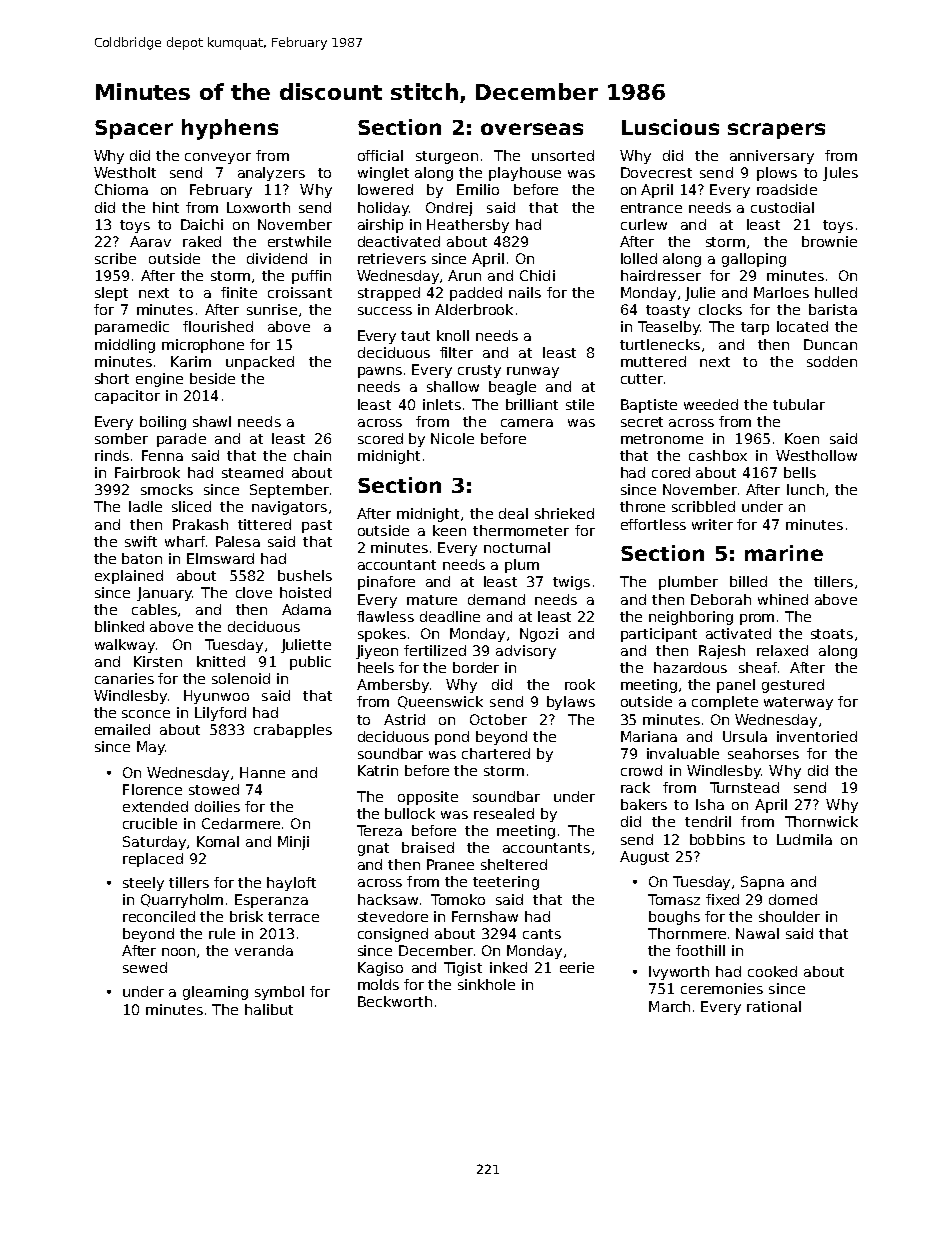 The width and height of the screenshot is (952, 1233). What do you see at coordinates (642, 506) in the screenshot?
I see `throne` at bounding box center [642, 506].
